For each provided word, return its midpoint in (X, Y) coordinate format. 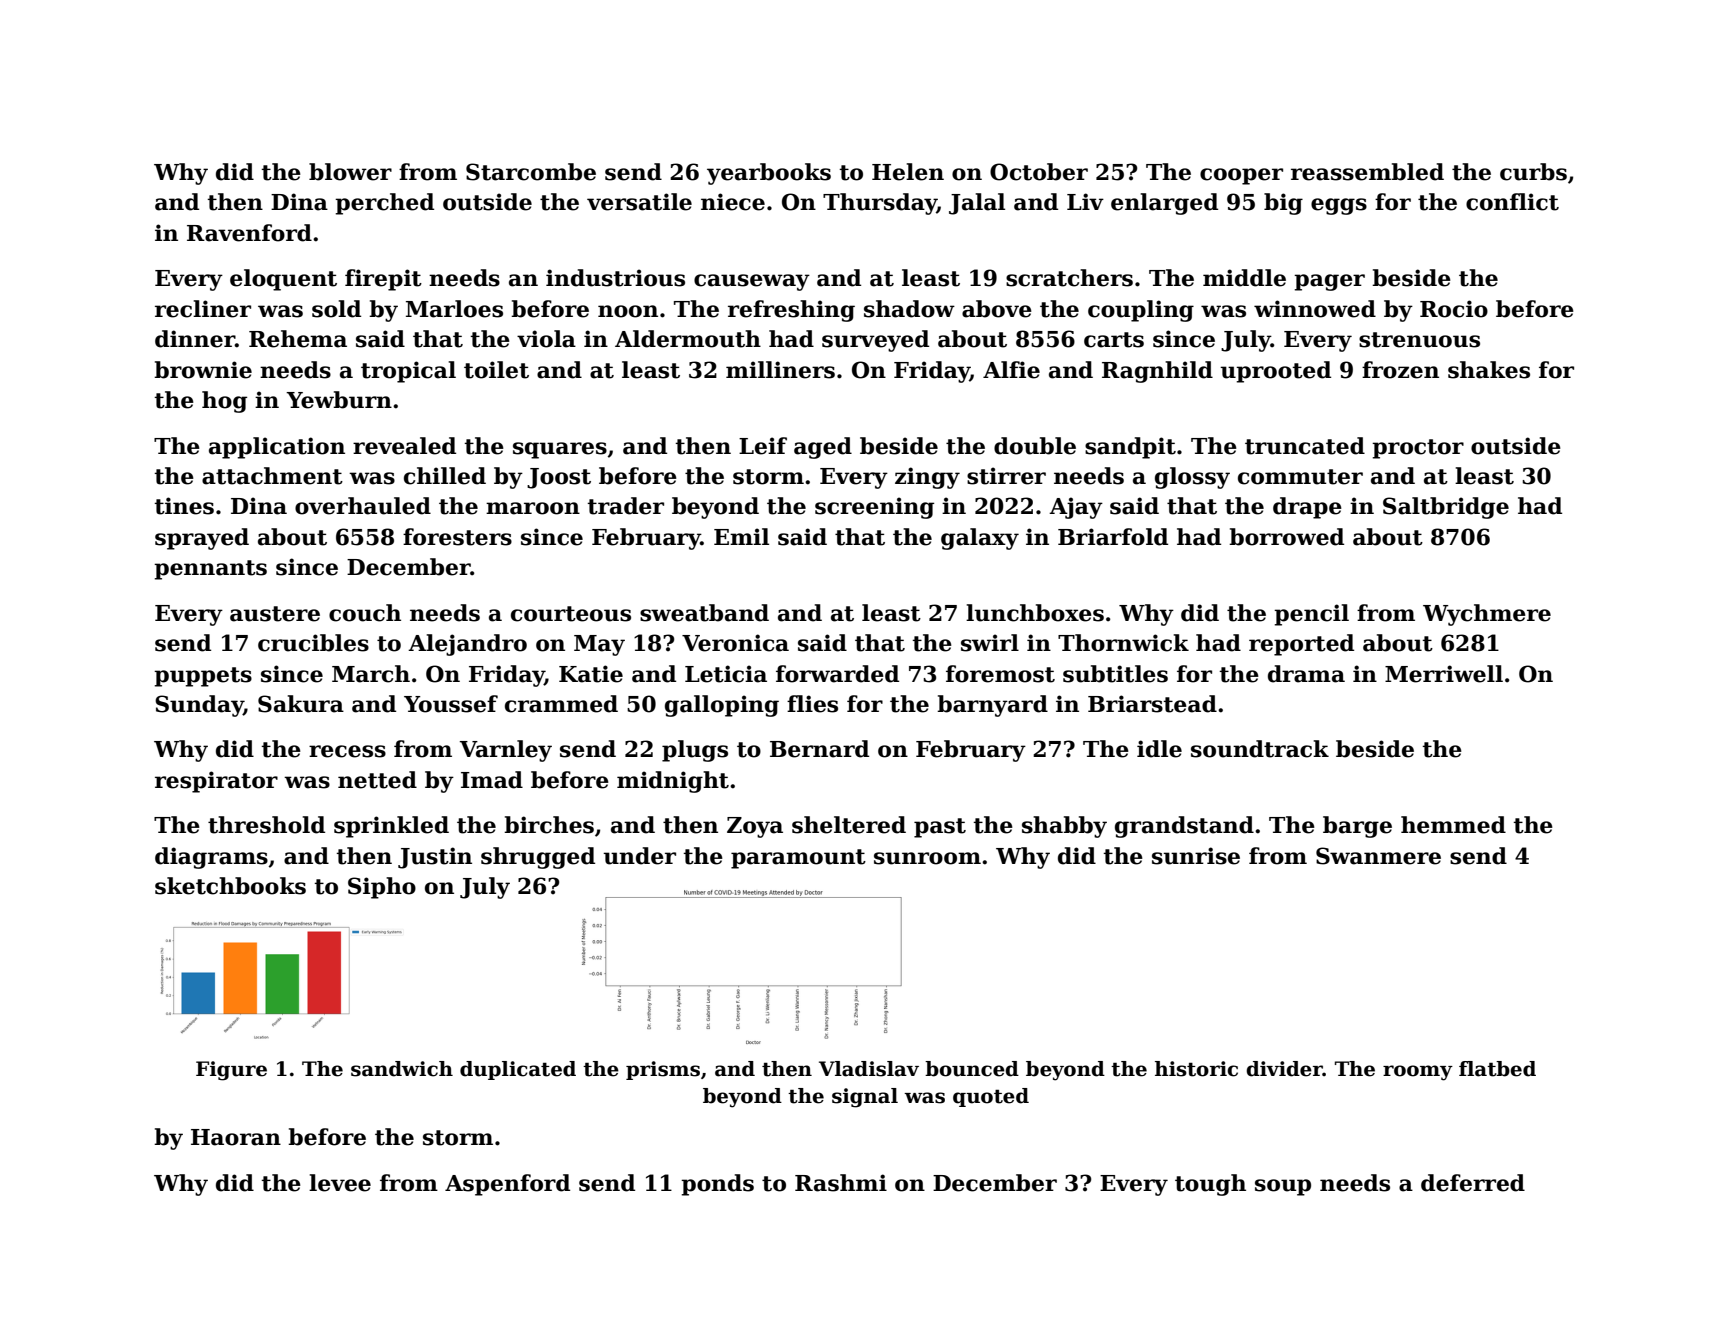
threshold (266, 825)
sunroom (927, 858)
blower (350, 172)
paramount (798, 859)
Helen (908, 172)
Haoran (236, 1137)
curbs (1533, 172)
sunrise (1196, 856)
